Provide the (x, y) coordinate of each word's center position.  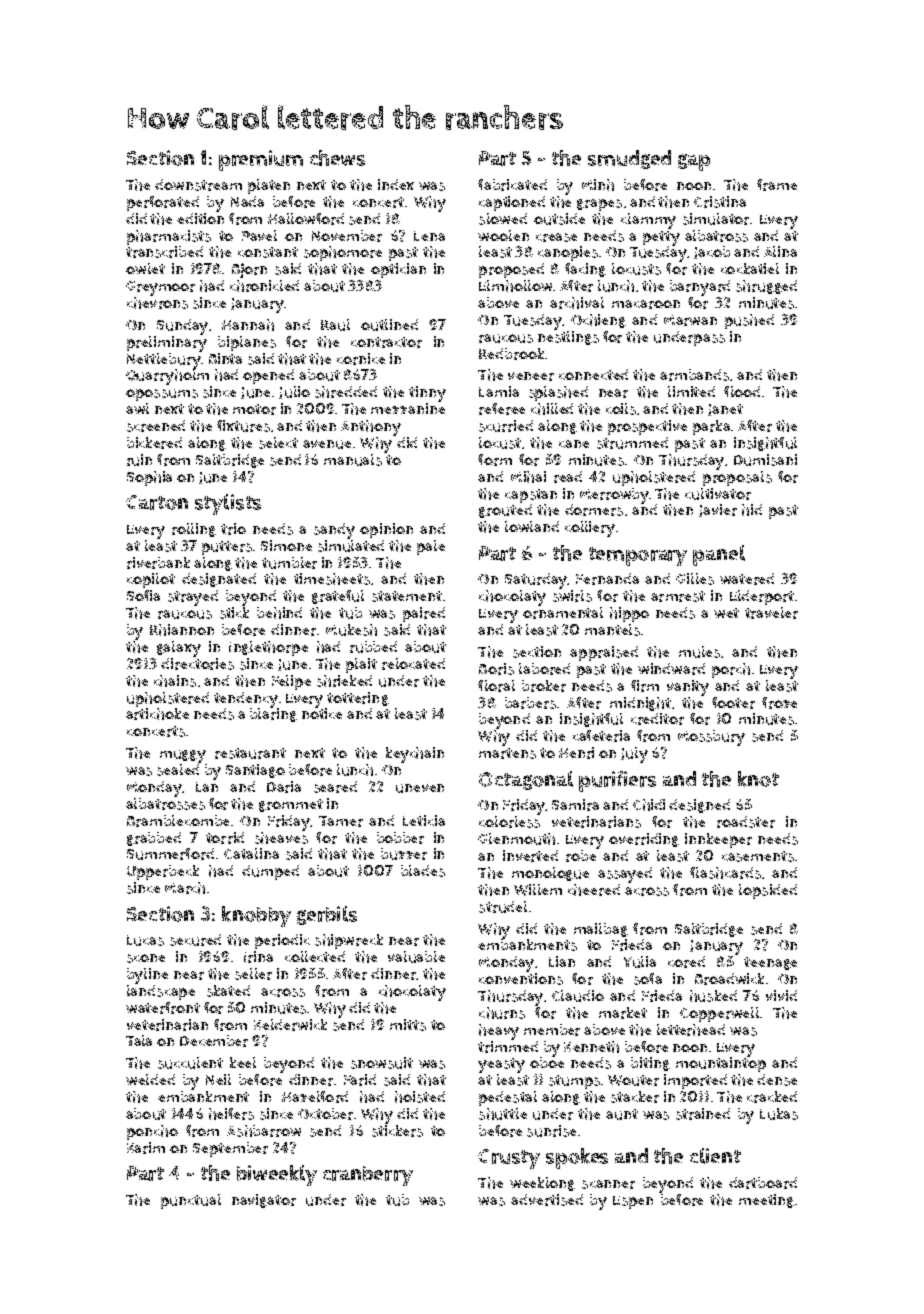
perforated (163, 203)
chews (337, 158)
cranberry (368, 1176)
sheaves (281, 838)
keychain (415, 755)
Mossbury (711, 738)
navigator (264, 1201)
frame (777, 185)
